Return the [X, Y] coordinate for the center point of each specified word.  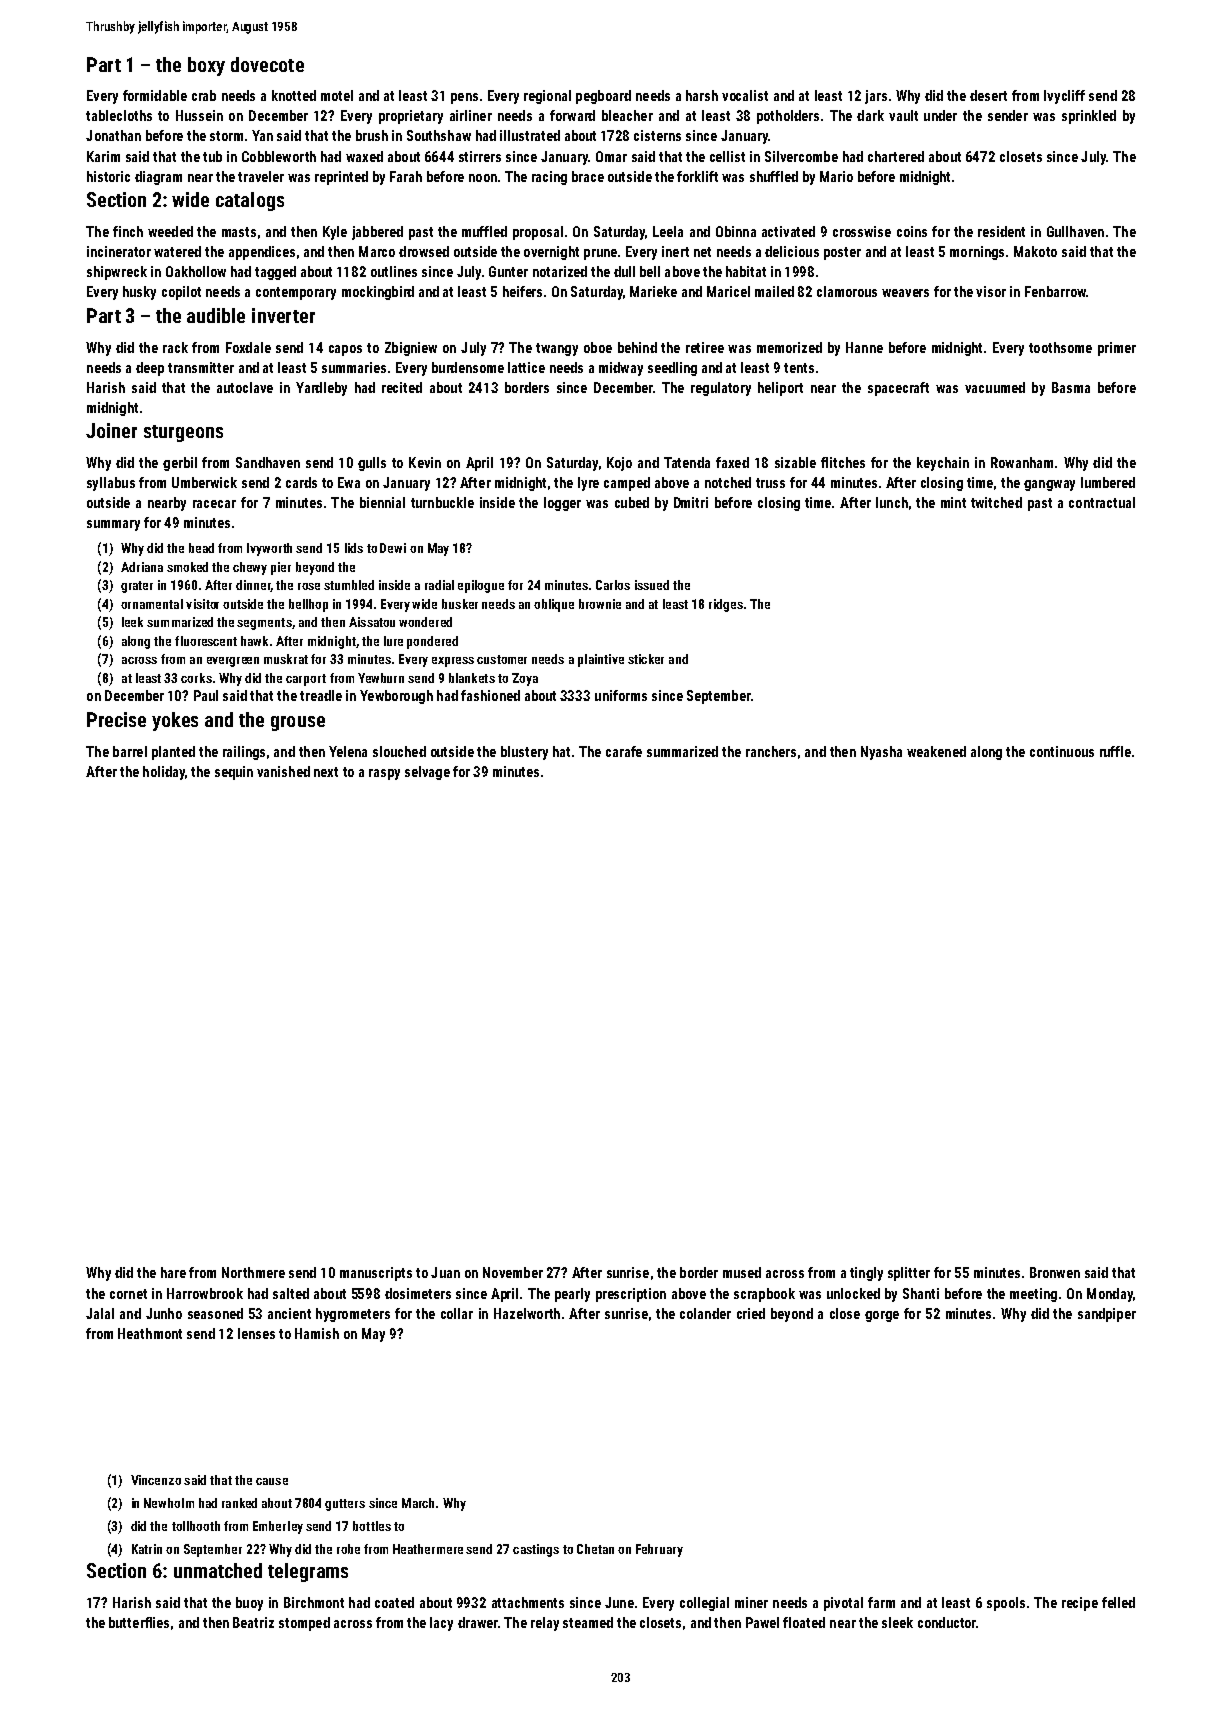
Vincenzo [156, 1480]
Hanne [864, 347]
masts [239, 232]
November [513, 1272]
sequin [234, 773]
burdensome [468, 367]
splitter [909, 1274]
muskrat [286, 659]
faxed [732, 462]
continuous [1062, 751]
